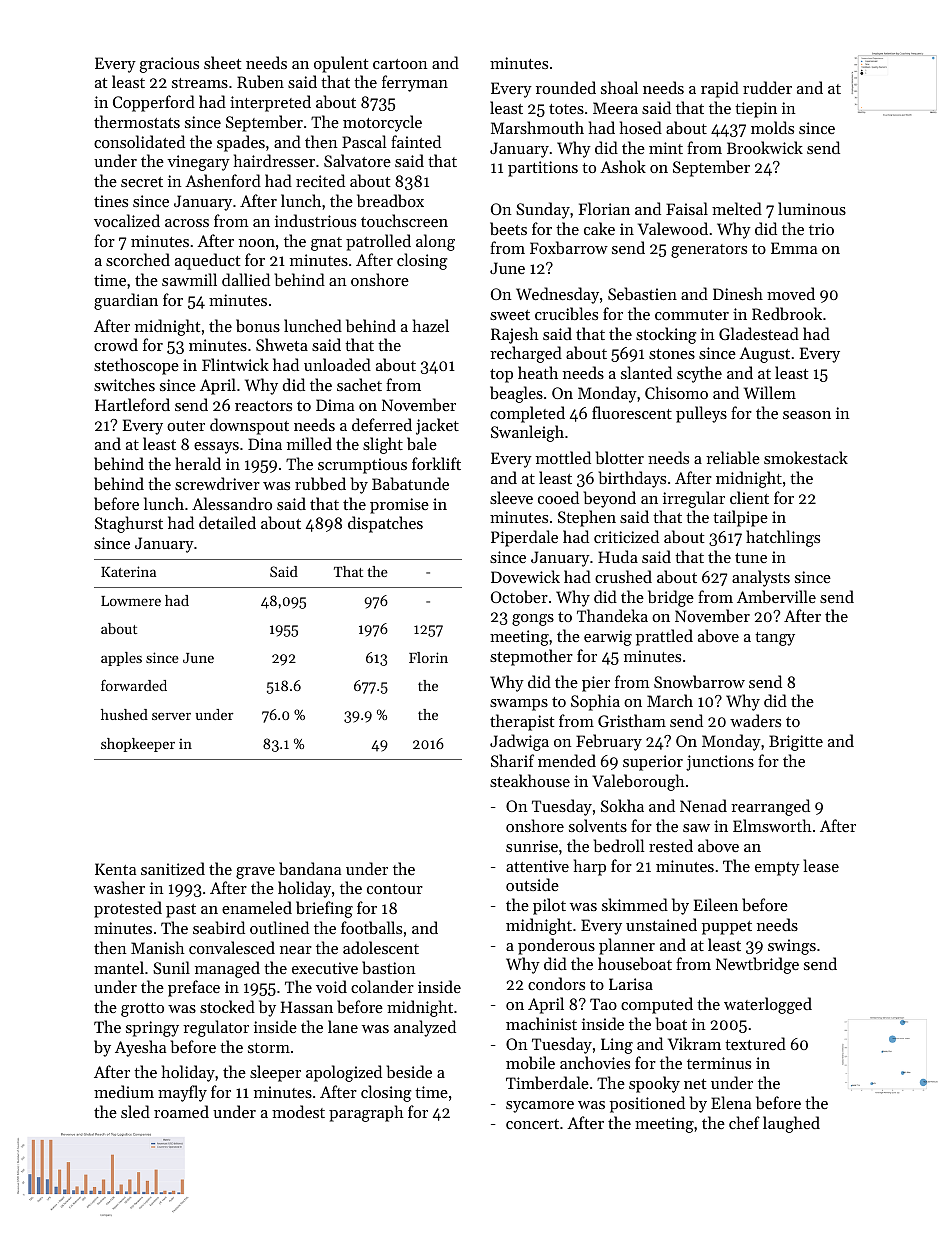 This image has height=1233, width=952. Describe the element at coordinates (181, 1111) in the image. I see `roamed` at that location.
